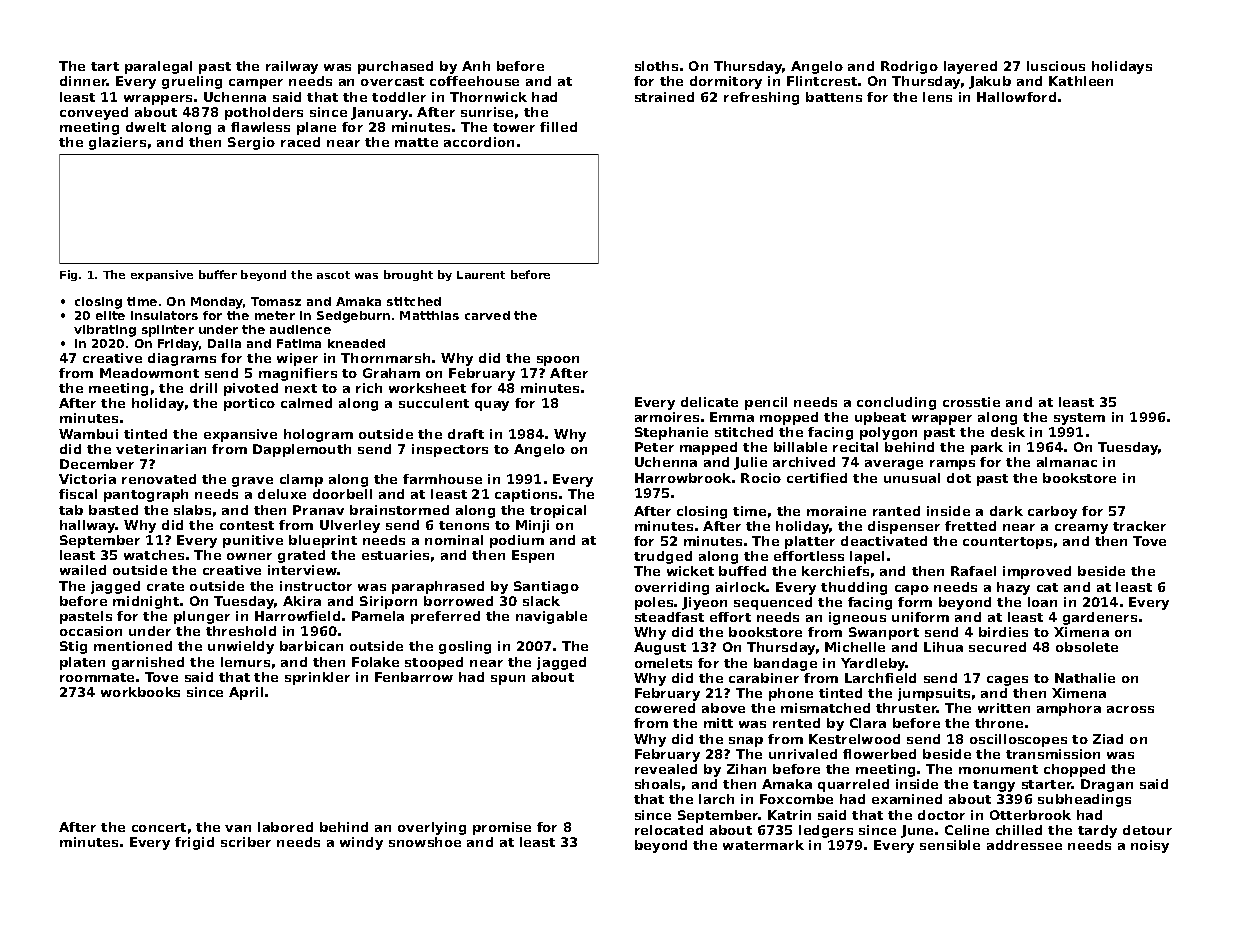  I want to click on promise, so click(502, 828).
